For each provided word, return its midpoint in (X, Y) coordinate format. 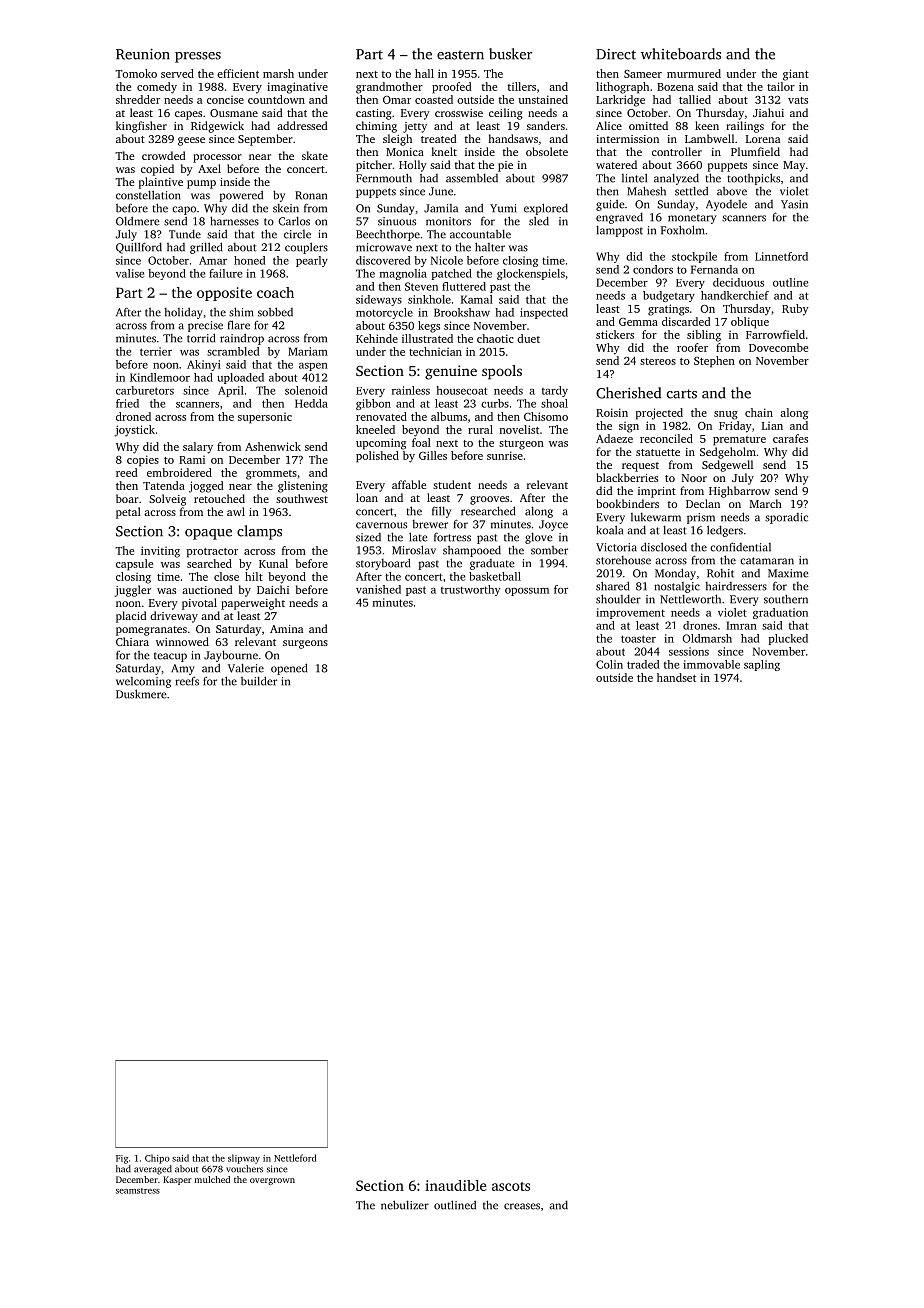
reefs (187, 681)
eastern (460, 55)
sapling (762, 665)
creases (522, 1206)
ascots (511, 1186)
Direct (616, 54)
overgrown (272, 1181)
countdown (276, 99)
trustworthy (470, 590)
